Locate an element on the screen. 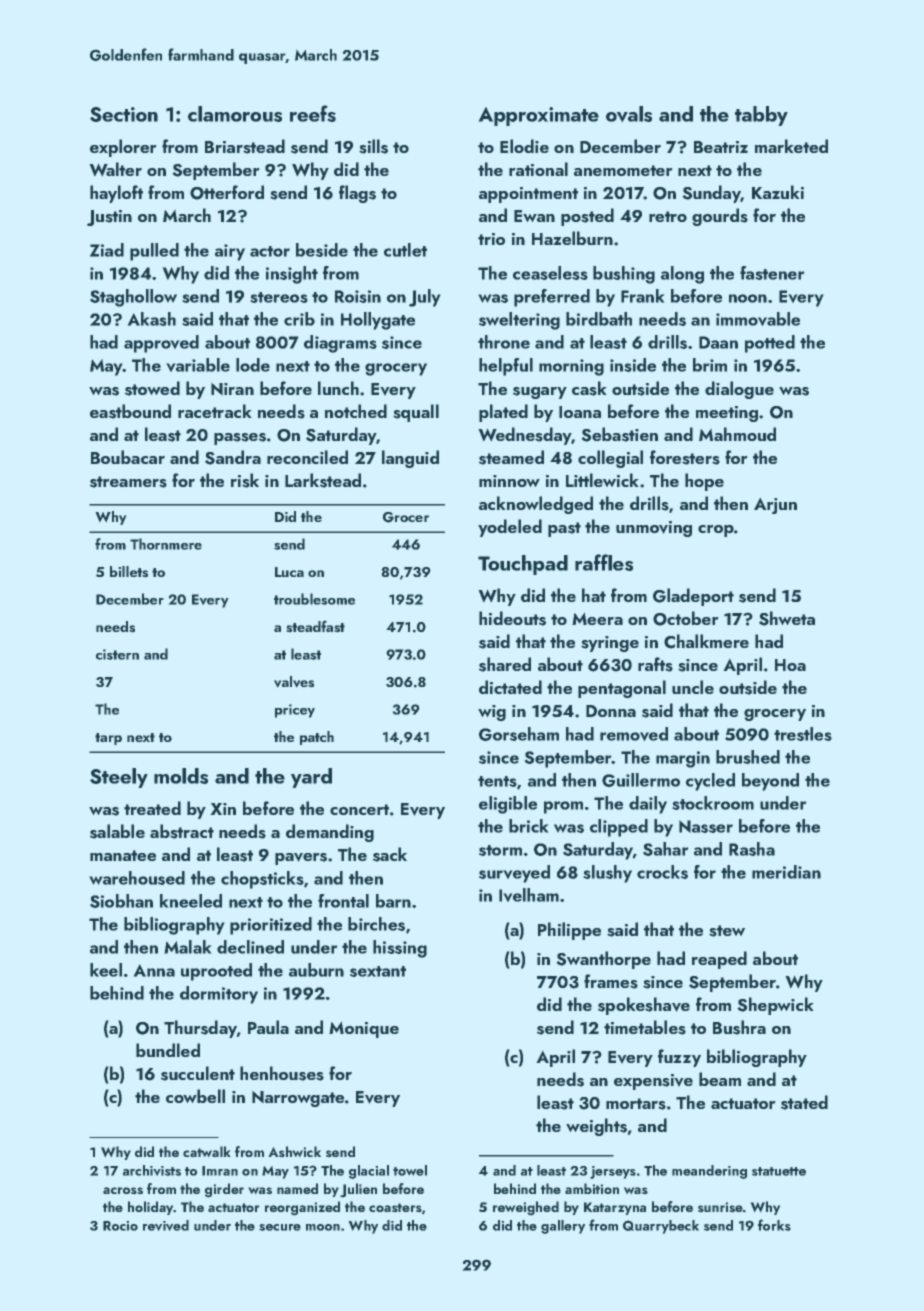  stew is located at coordinates (727, 931).
